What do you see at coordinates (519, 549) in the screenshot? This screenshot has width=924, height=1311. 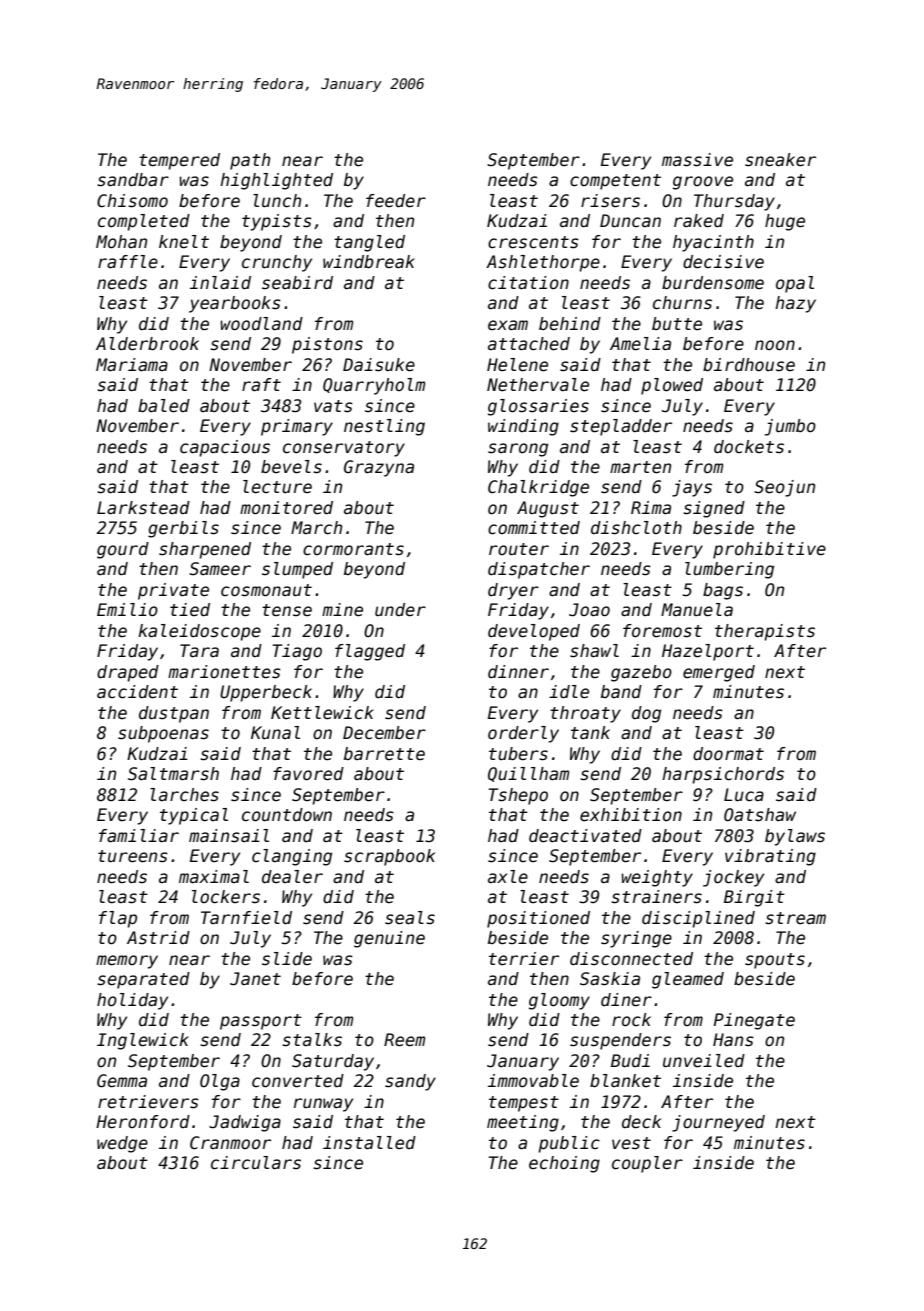 I see `router` at bounding box center [519, 549].
